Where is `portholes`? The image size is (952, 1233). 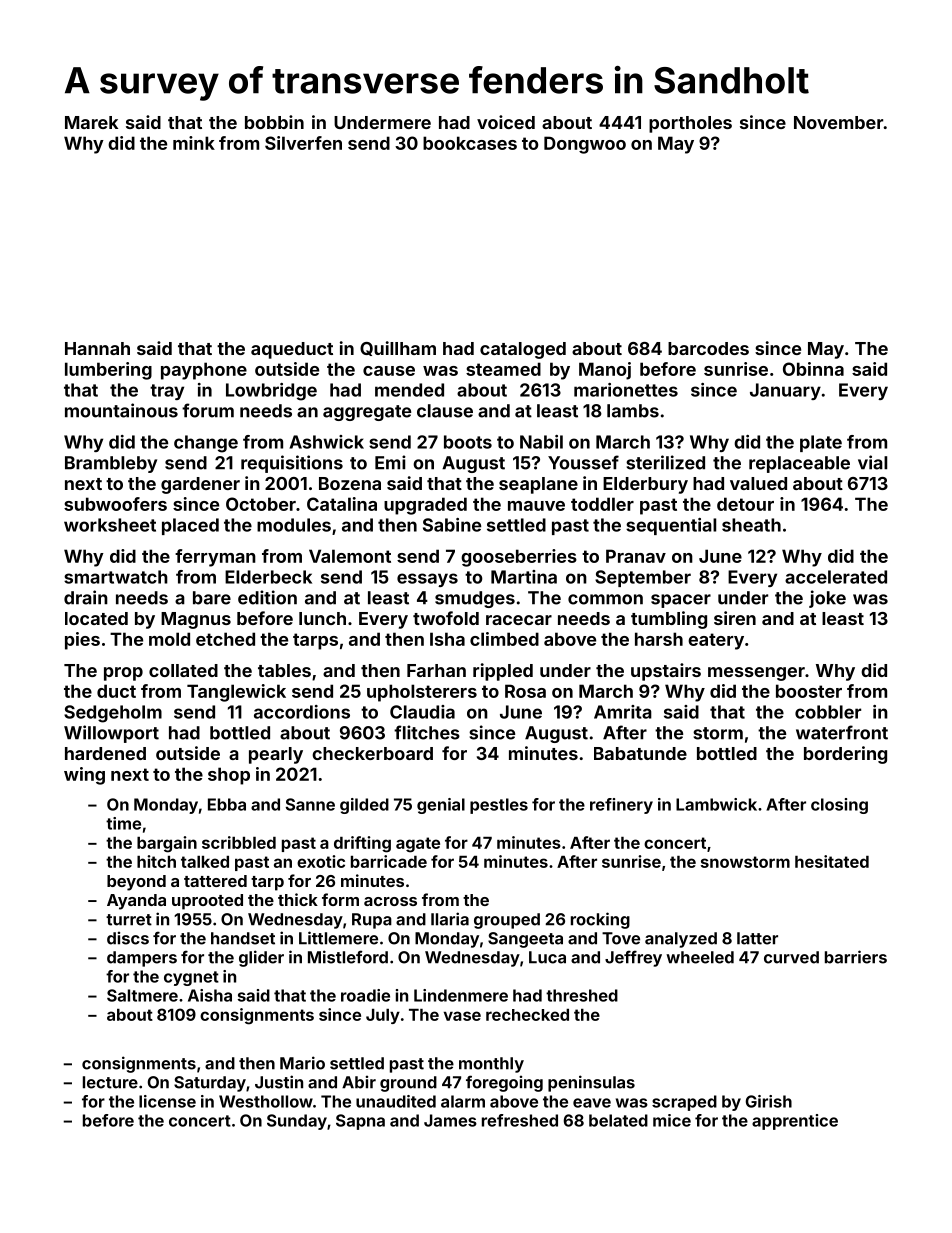 portholes is located at coordinates (690, 124).
